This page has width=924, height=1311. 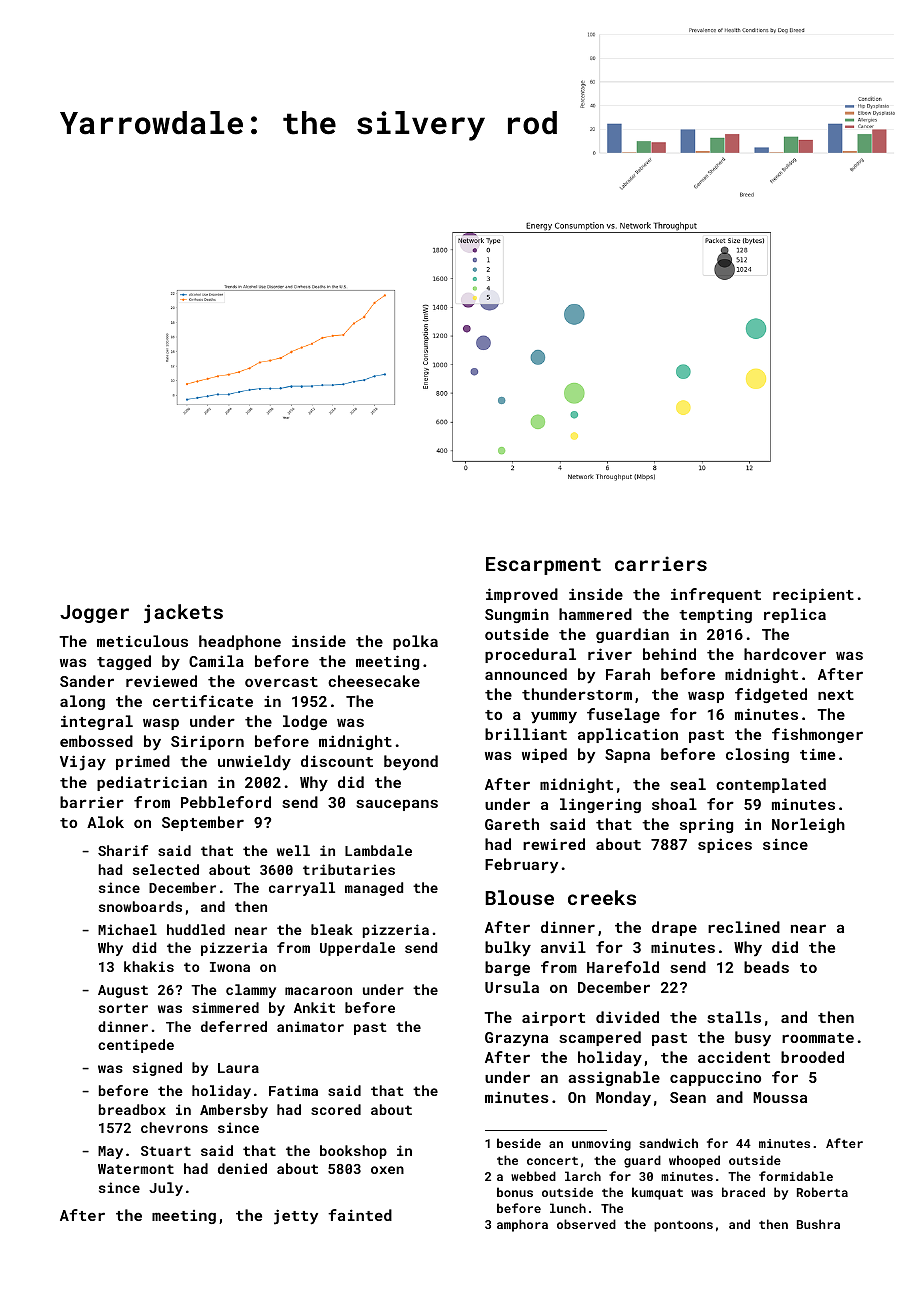 I want to click on cappuccino, so click(x=715, y=1078).
